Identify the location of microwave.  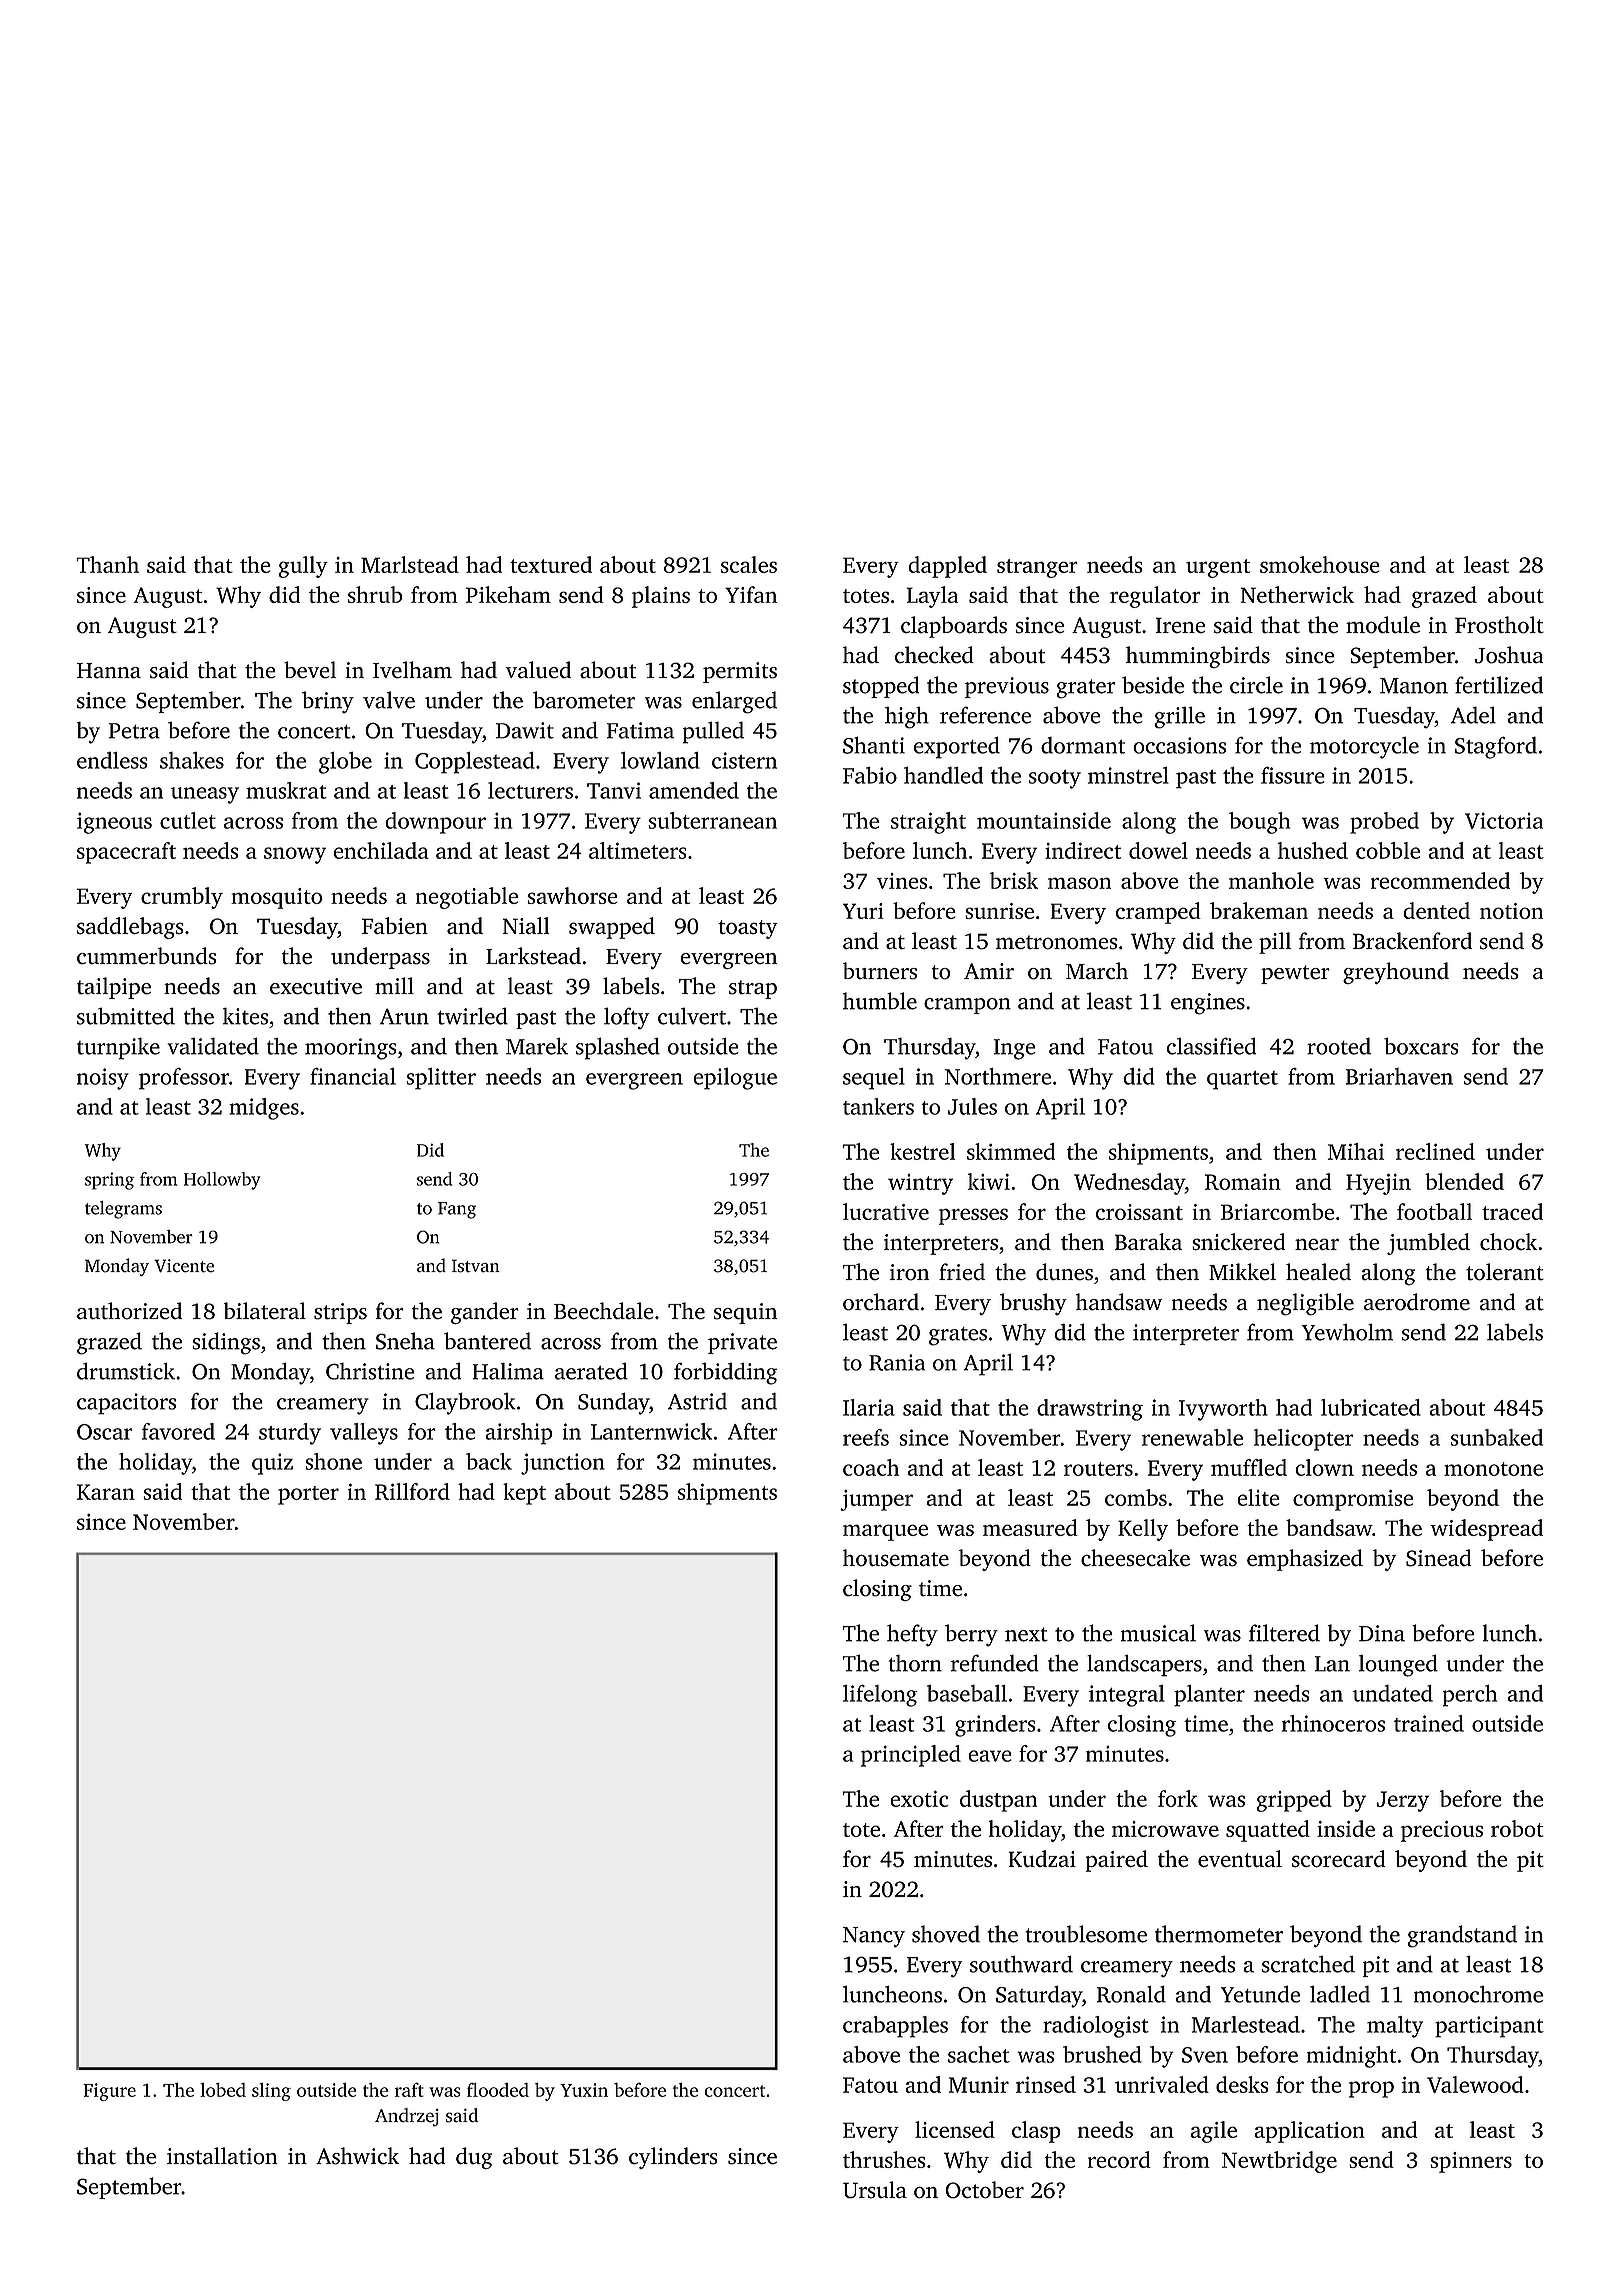
(1165, 1829).
